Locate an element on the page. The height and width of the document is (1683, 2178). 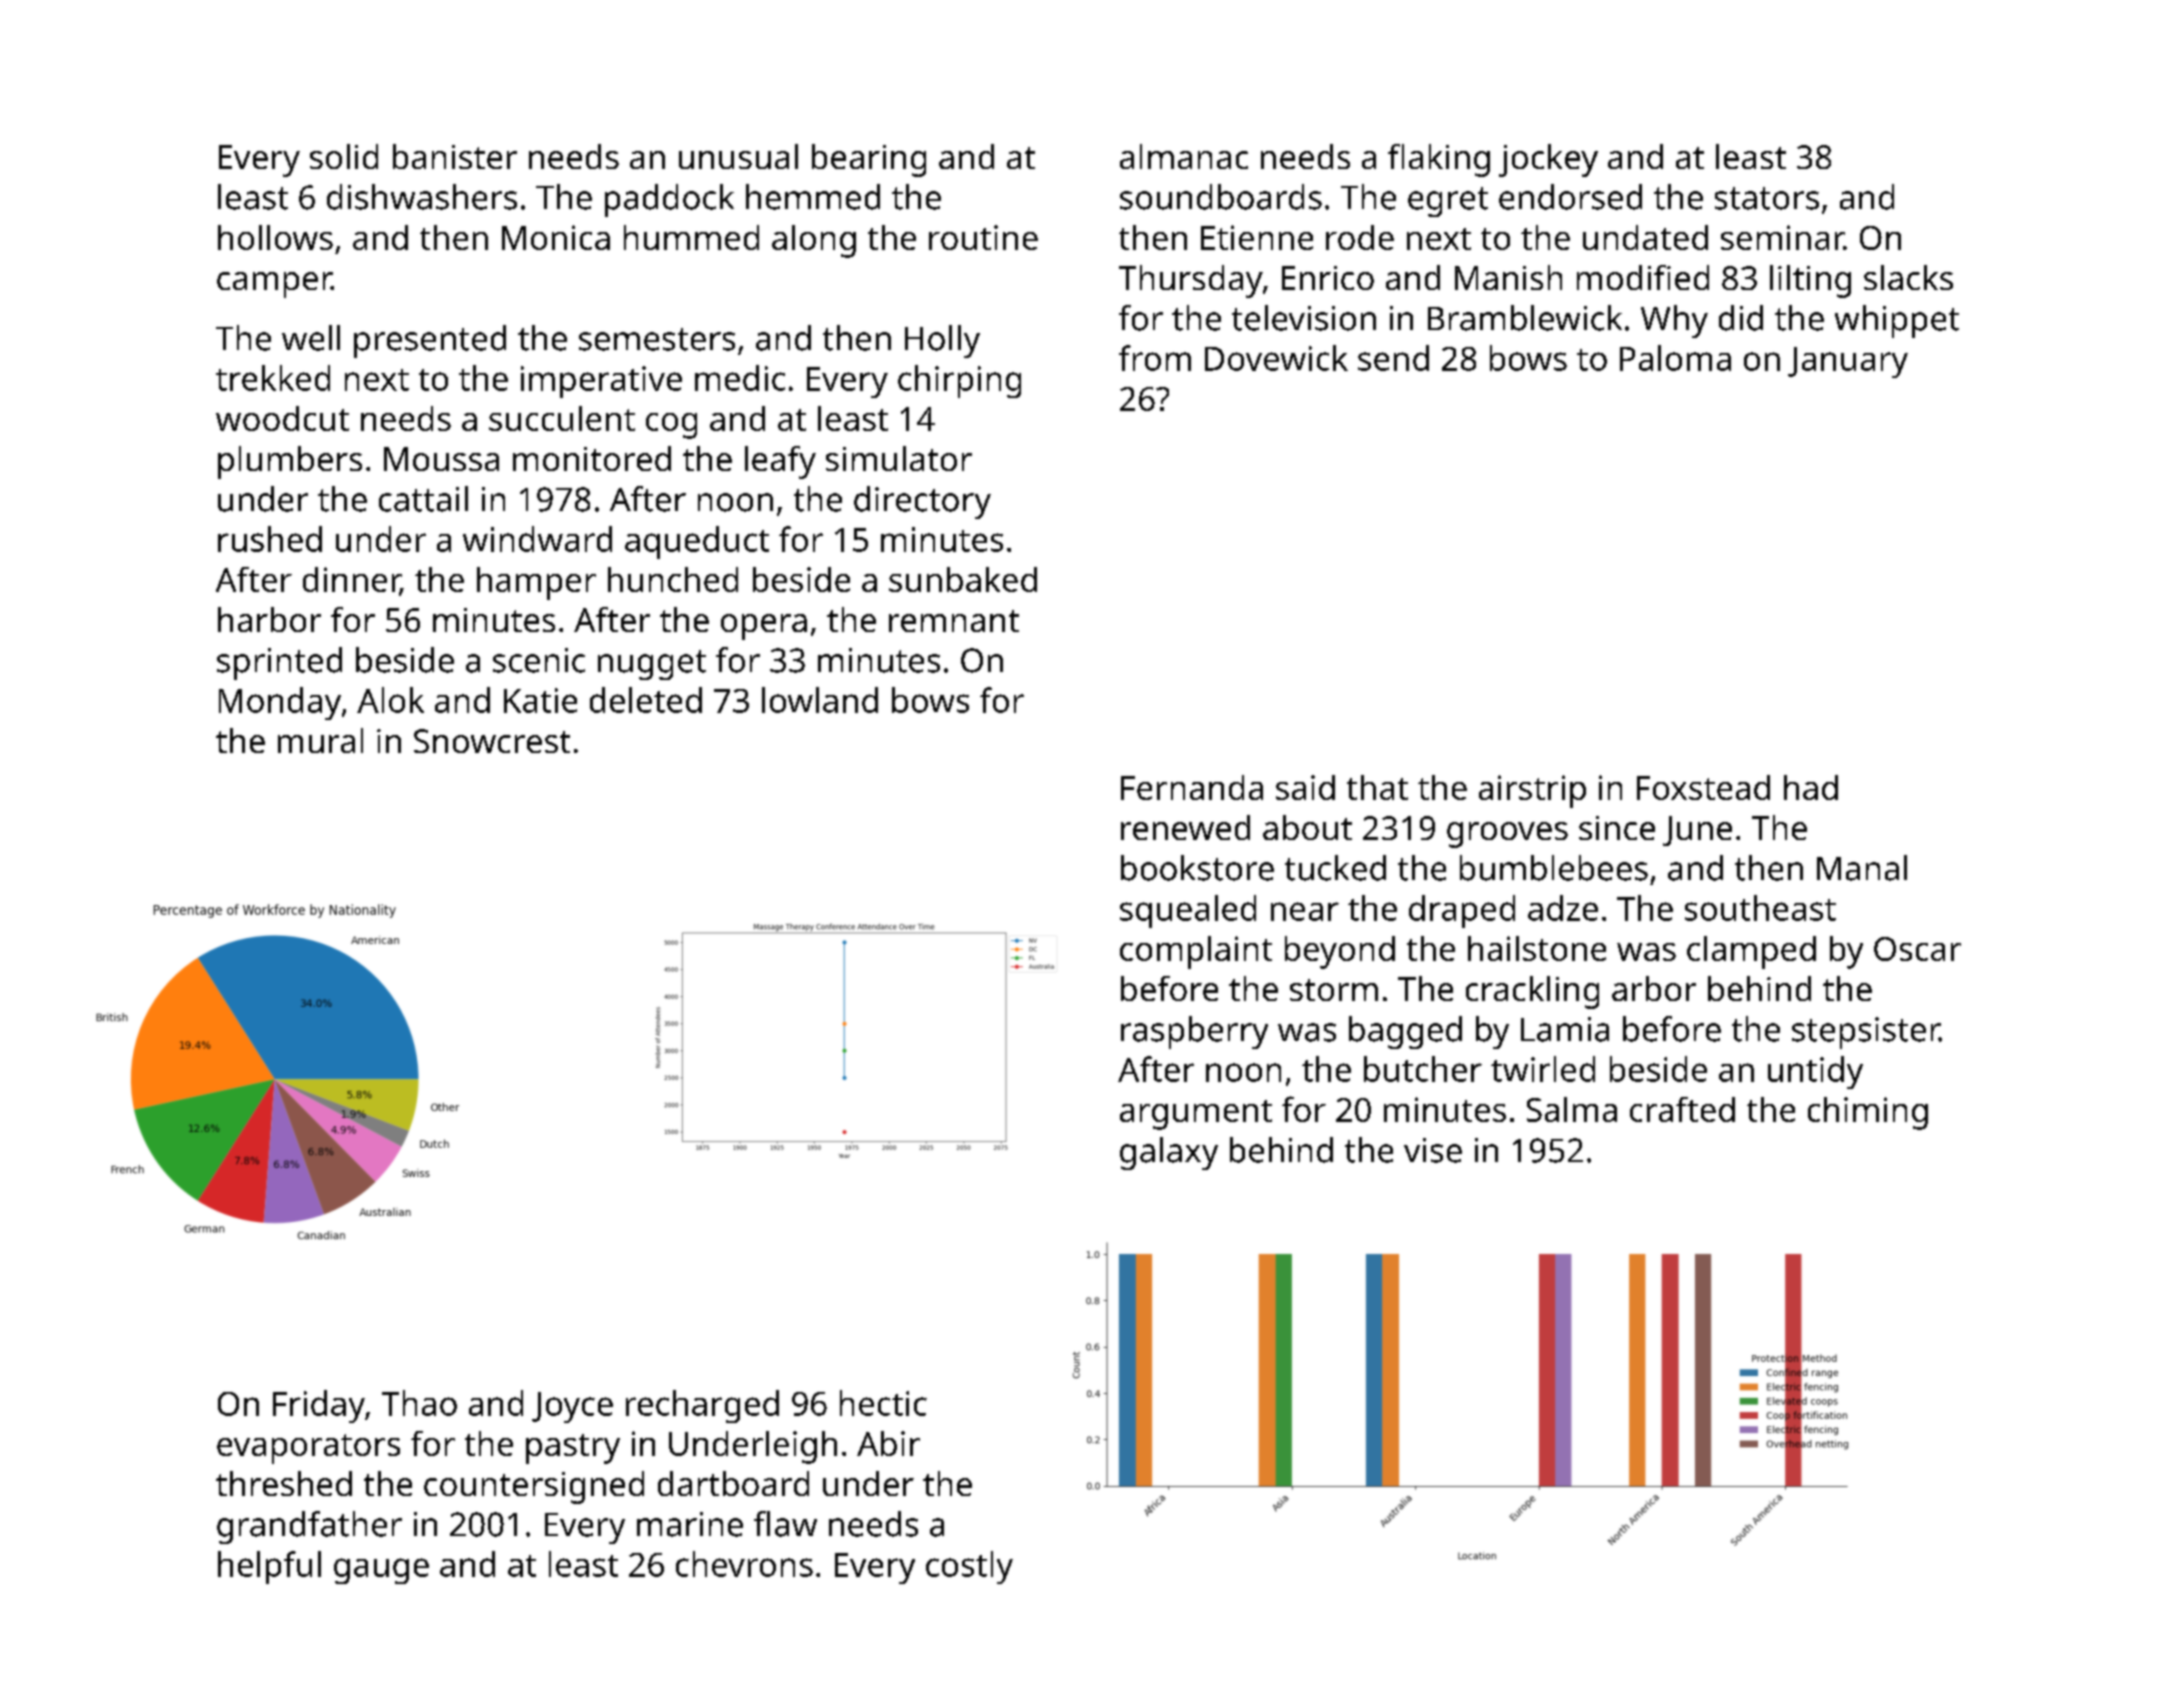
lowland is located at coordinates (820, 700).
